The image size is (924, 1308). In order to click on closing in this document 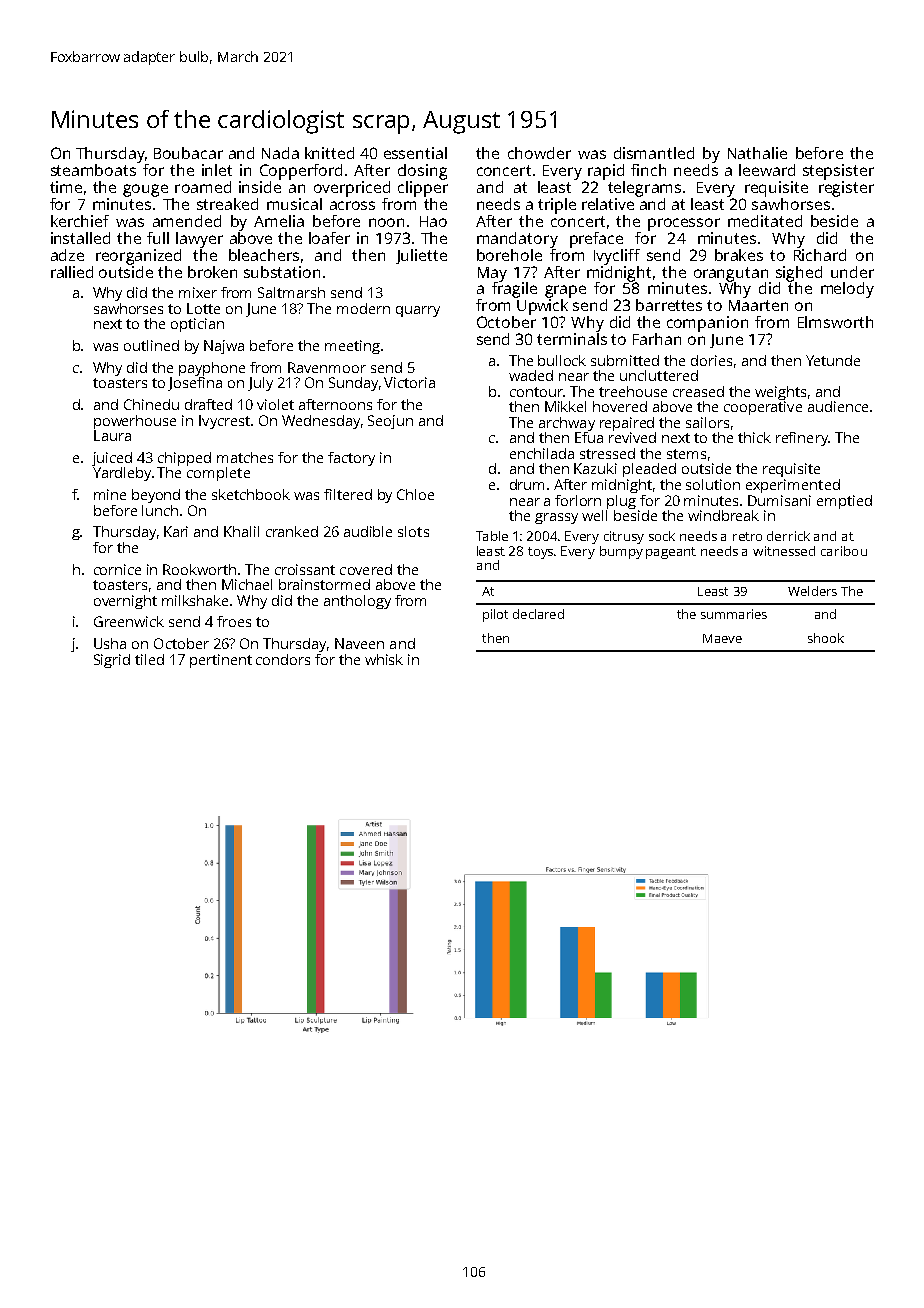, I will do `click(422, 172)`.
